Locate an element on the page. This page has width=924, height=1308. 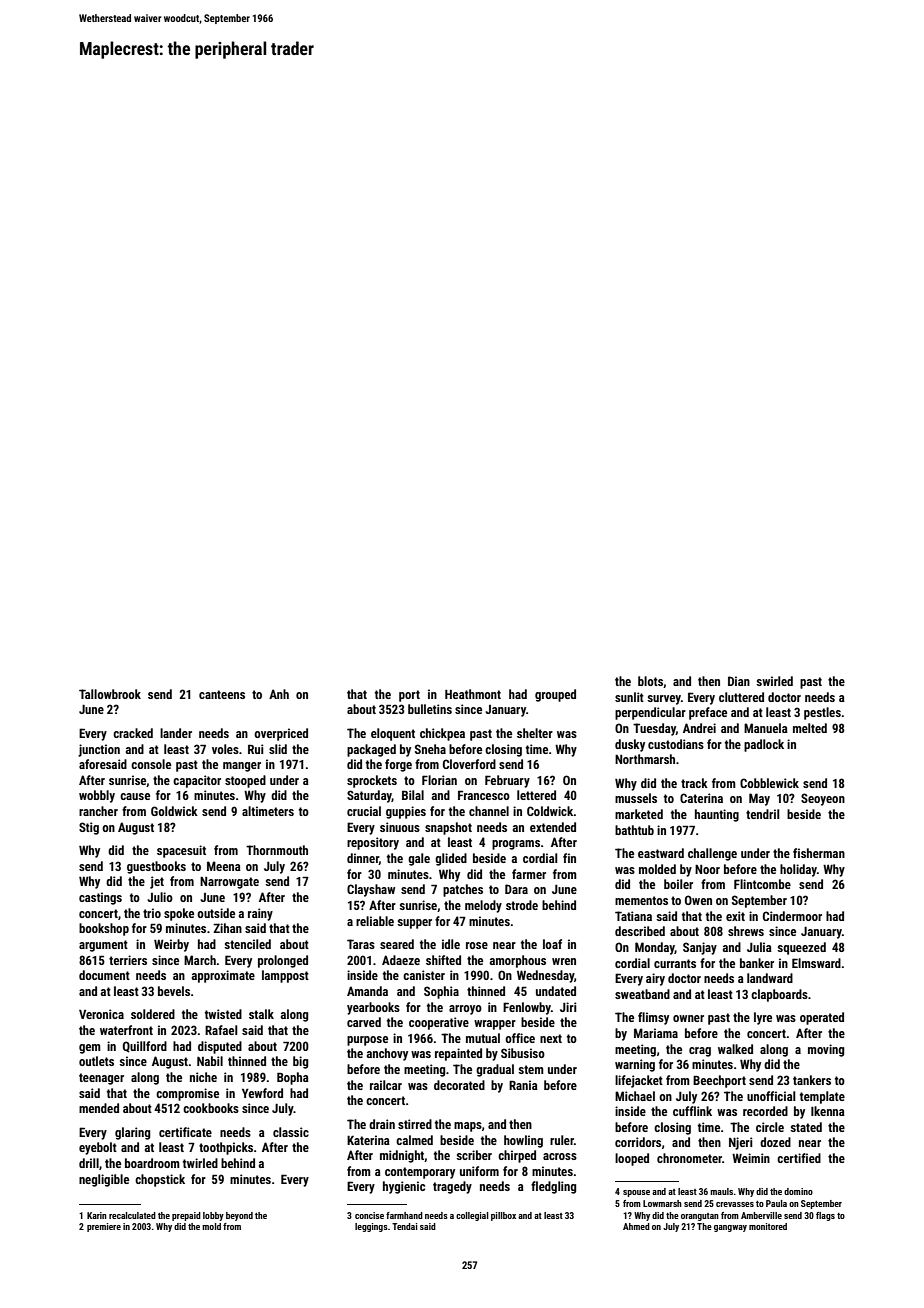
packaged is located at coordinates (371, 750).
